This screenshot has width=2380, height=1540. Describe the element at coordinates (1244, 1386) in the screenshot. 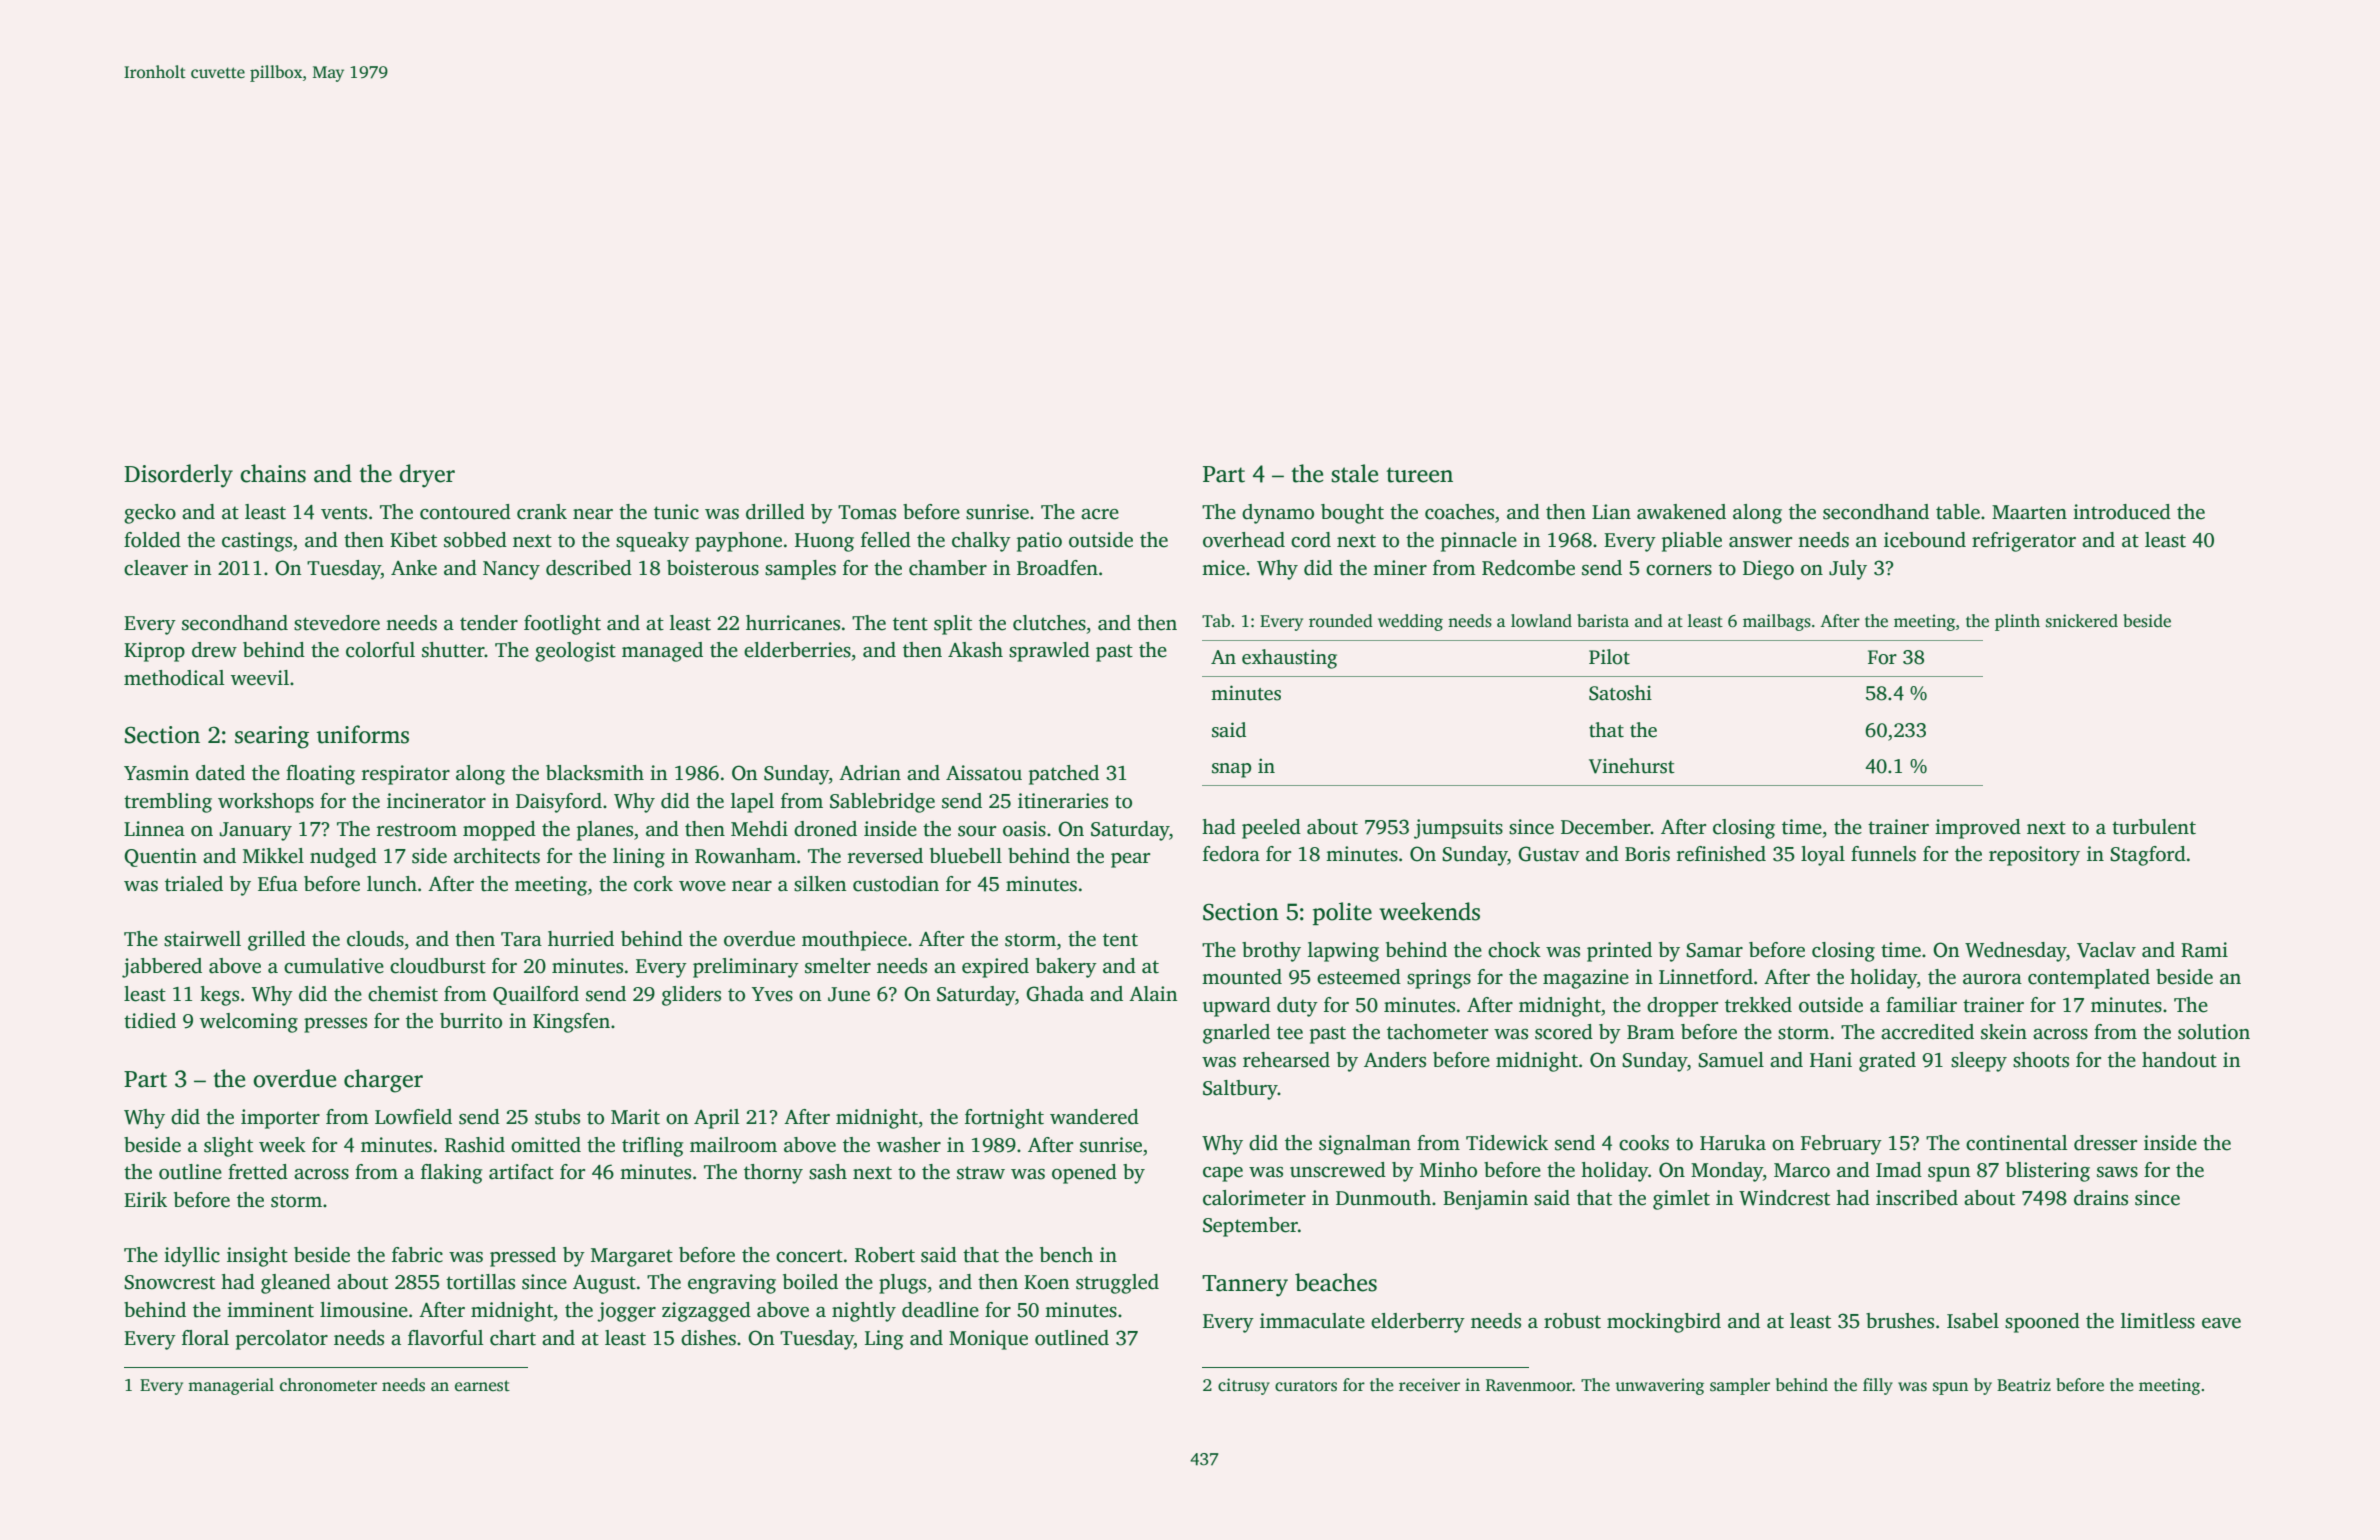

I see `citrusy` at that location.
